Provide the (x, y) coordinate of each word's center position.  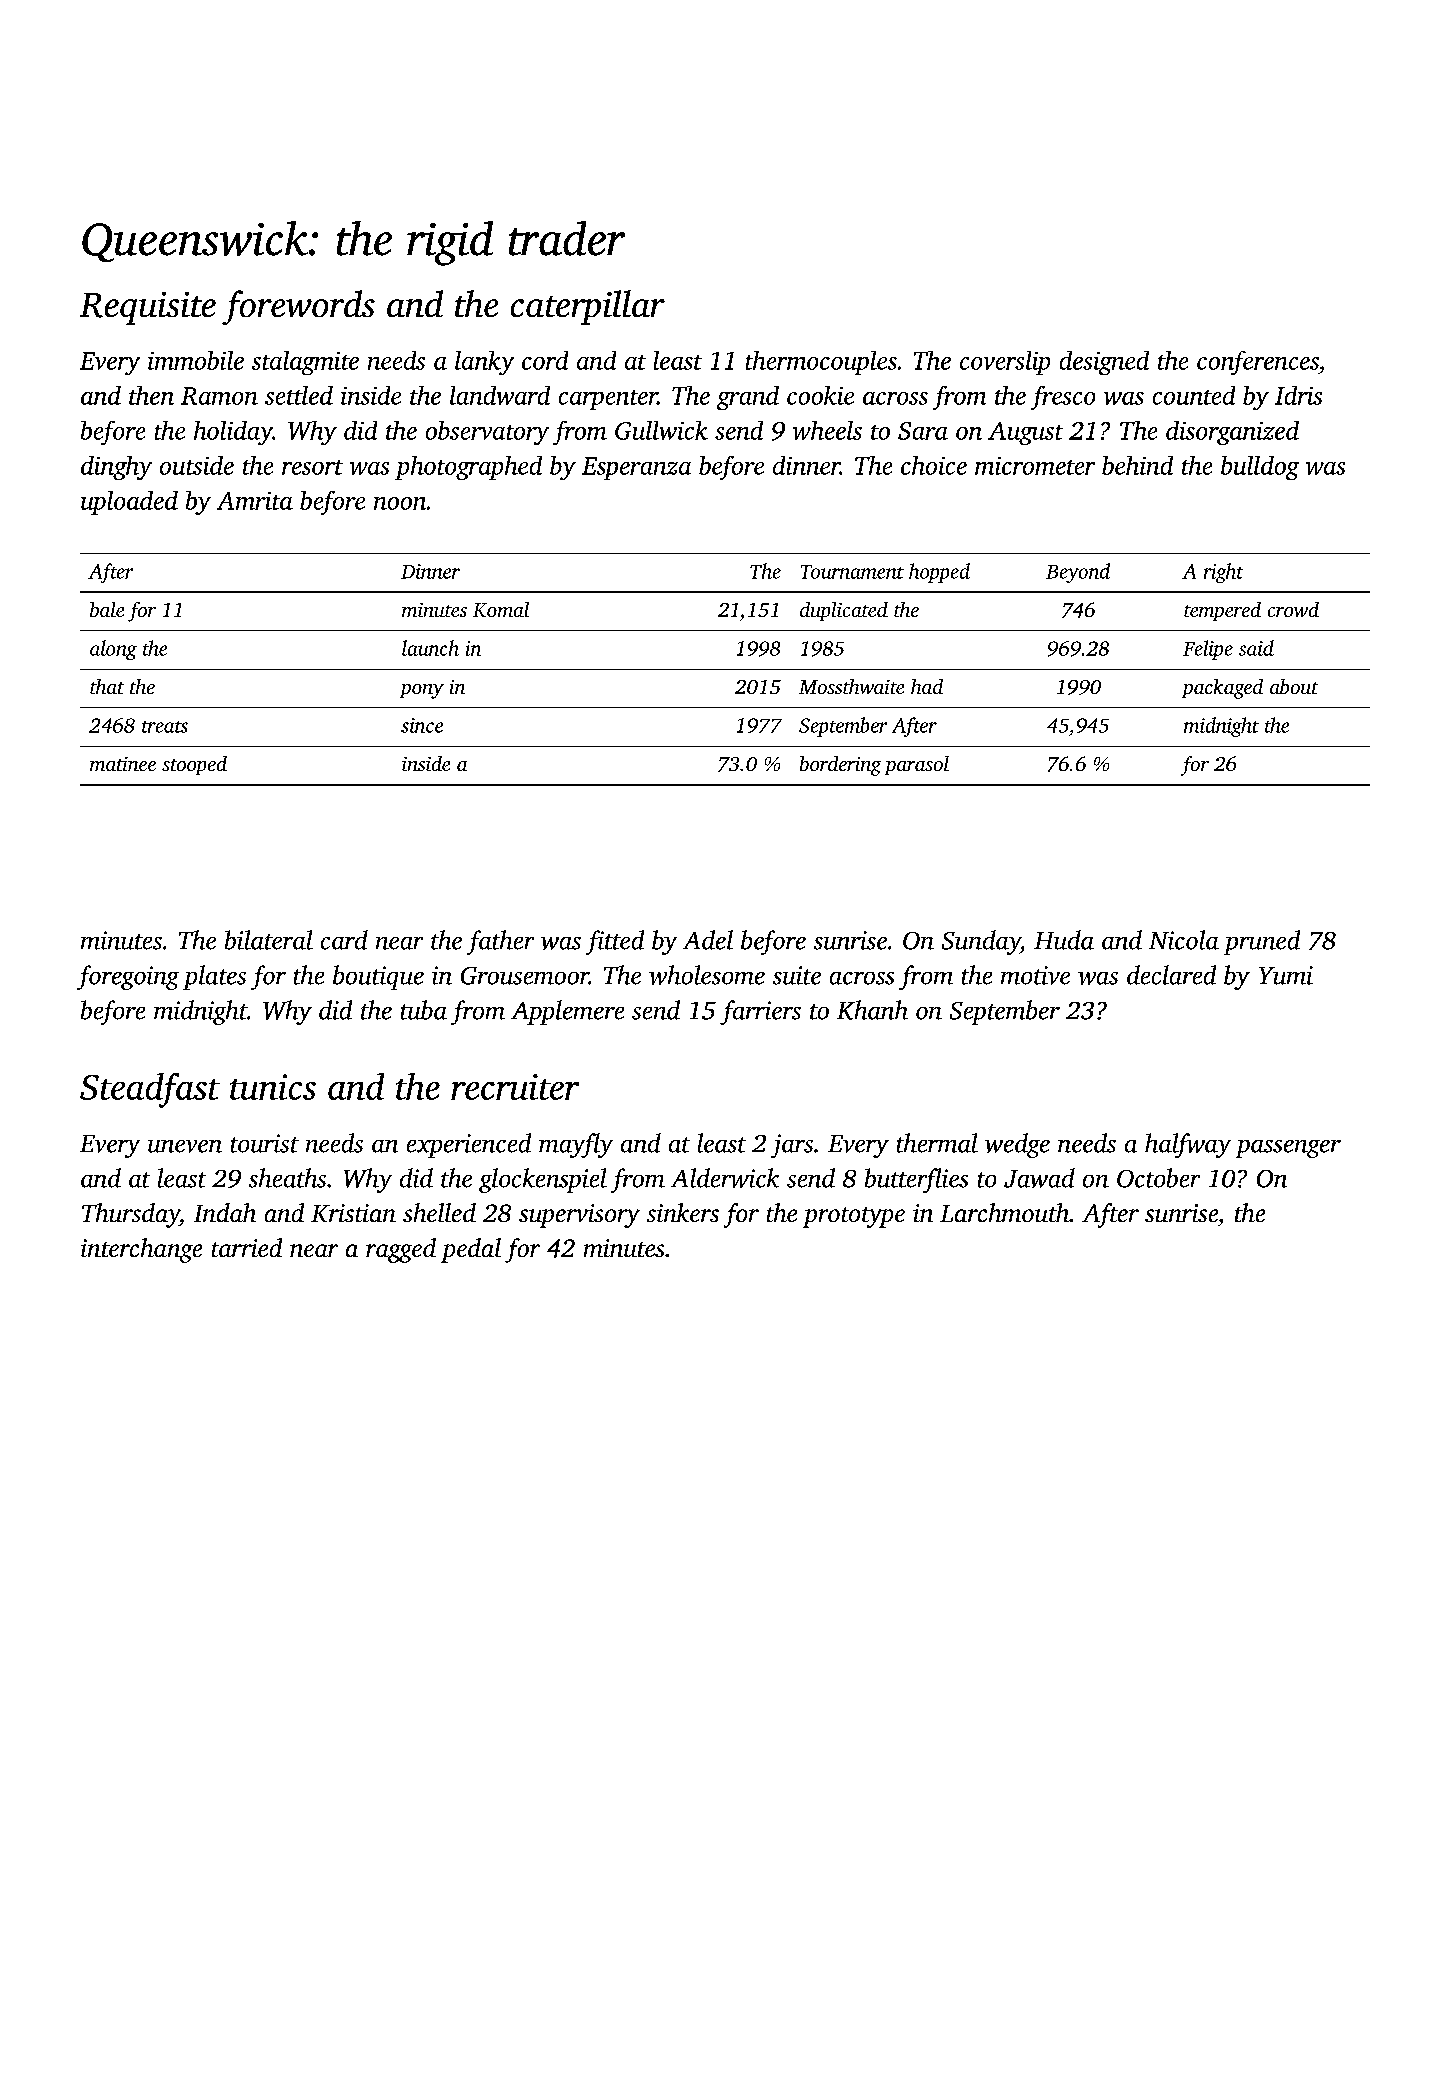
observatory (487, 433)
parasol (917, 765)
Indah (225, 1212)
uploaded (129, 503)
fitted (615, 942)
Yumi (1286, 975)
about (1294, 686)
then (151, 395)
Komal (501, 609)
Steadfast (150, 1090)
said (1256, 648)
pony (422, 691)
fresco (1063, 398)
